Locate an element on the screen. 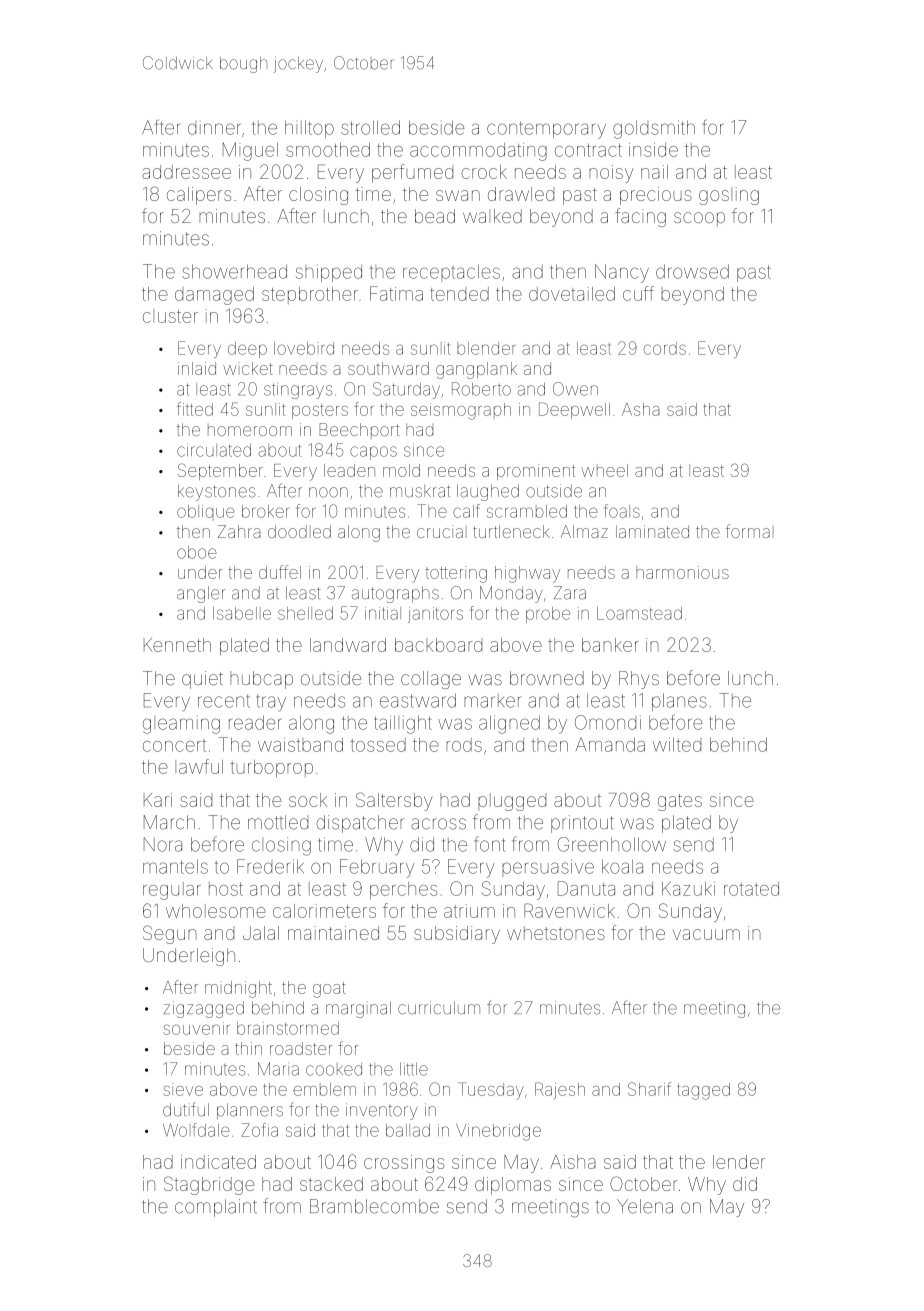  noon is located at coordinates (328, 492).
